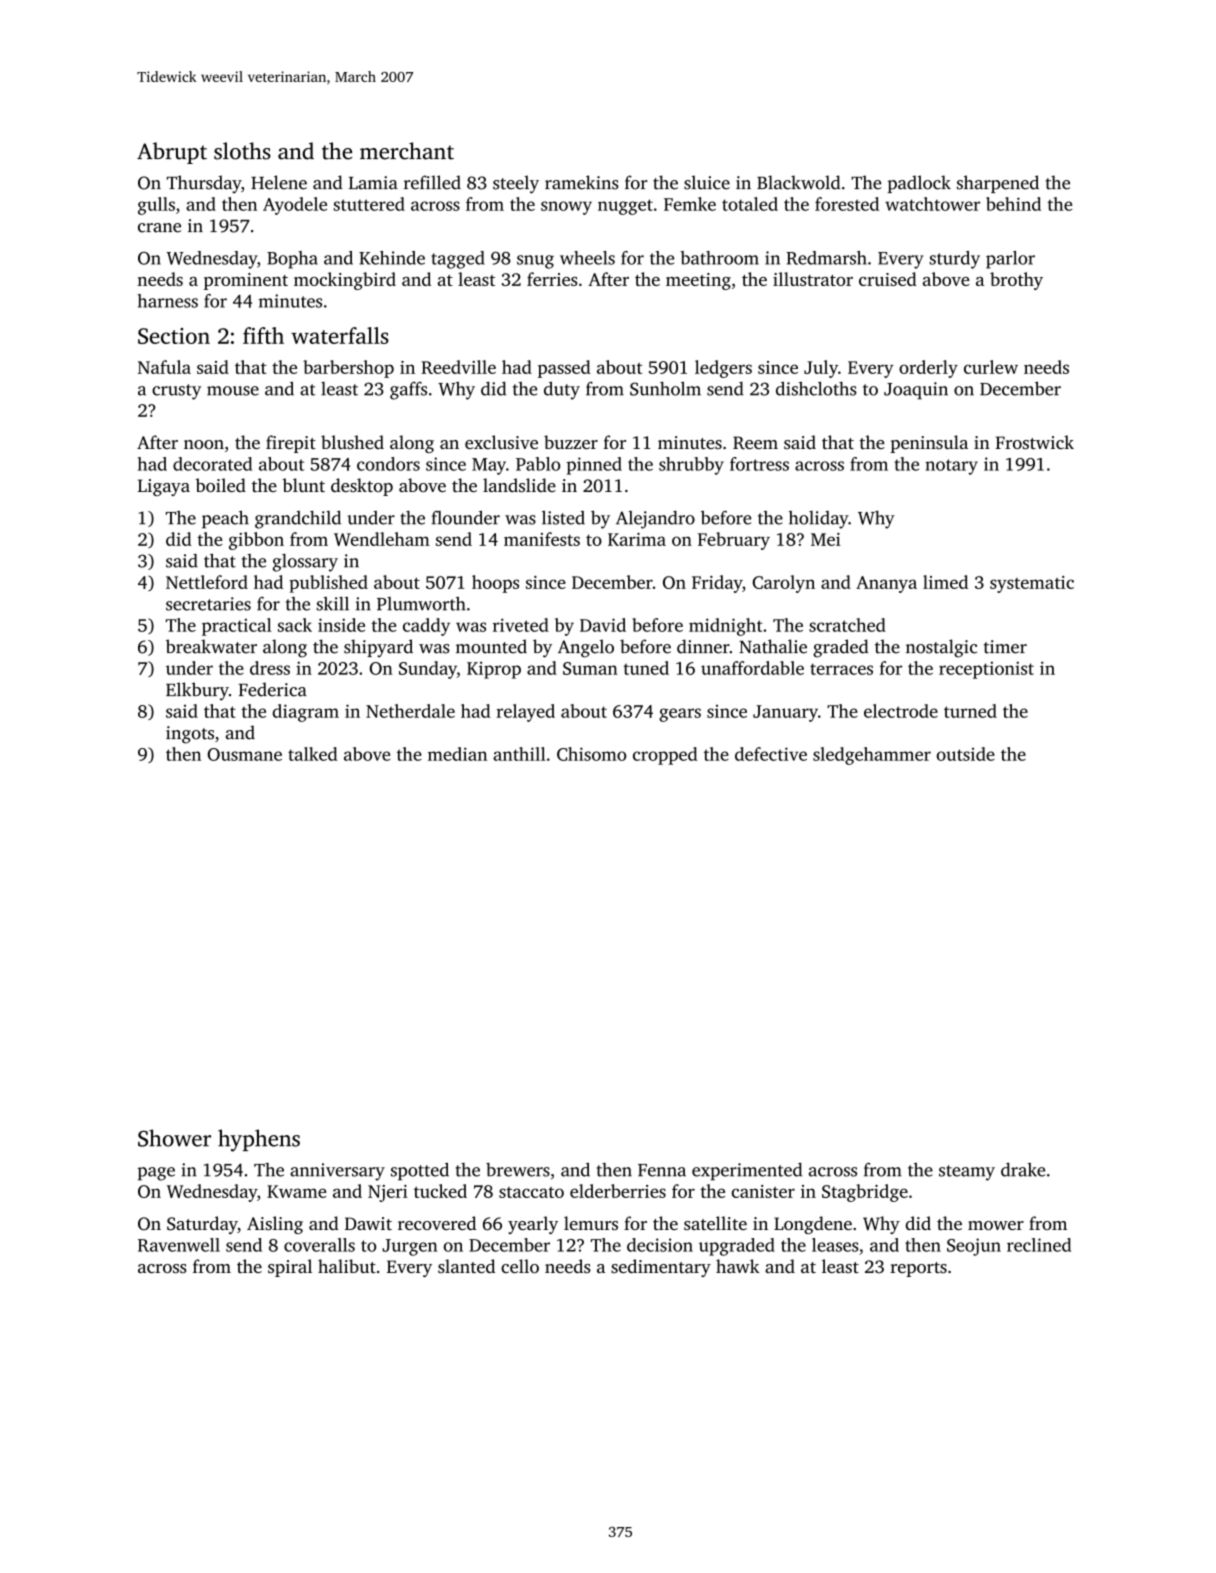  What do you see at coordinates (319, 1245) in the image?
I see `coveralls` at bounding box center [319, 1245].
